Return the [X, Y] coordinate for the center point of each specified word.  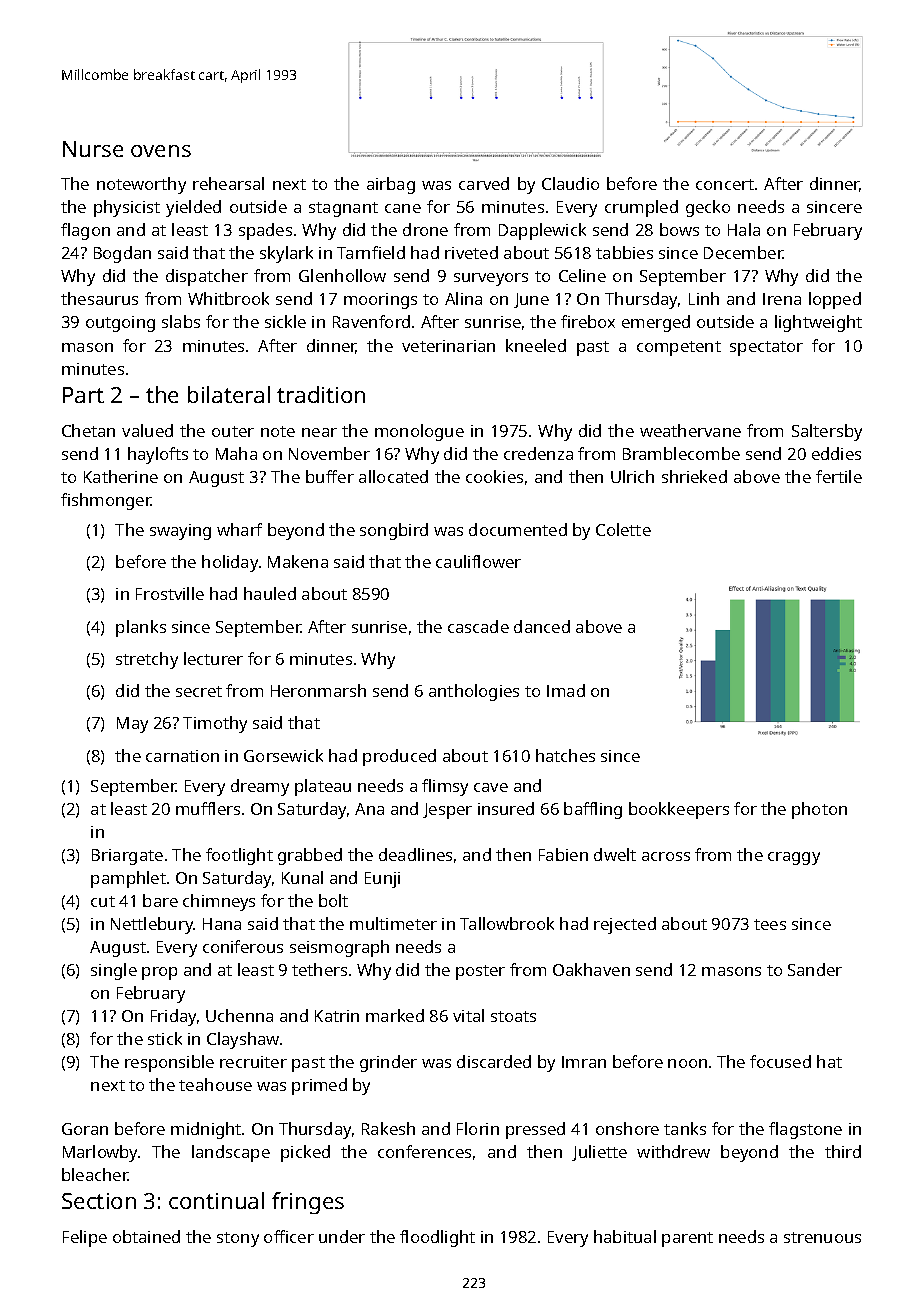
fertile [839, 476]
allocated [393, 476]
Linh [704, 298]
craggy [794, 858]
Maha [236, 453]
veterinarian [448, 346]
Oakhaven [591, 969]
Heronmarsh [318, 690]
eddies [836, 453]
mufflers [208, 808]
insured [506, 808]
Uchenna [239, 1015]
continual [216, 1200]
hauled [270, 593]
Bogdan [122, 254]
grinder [388, 1063]
